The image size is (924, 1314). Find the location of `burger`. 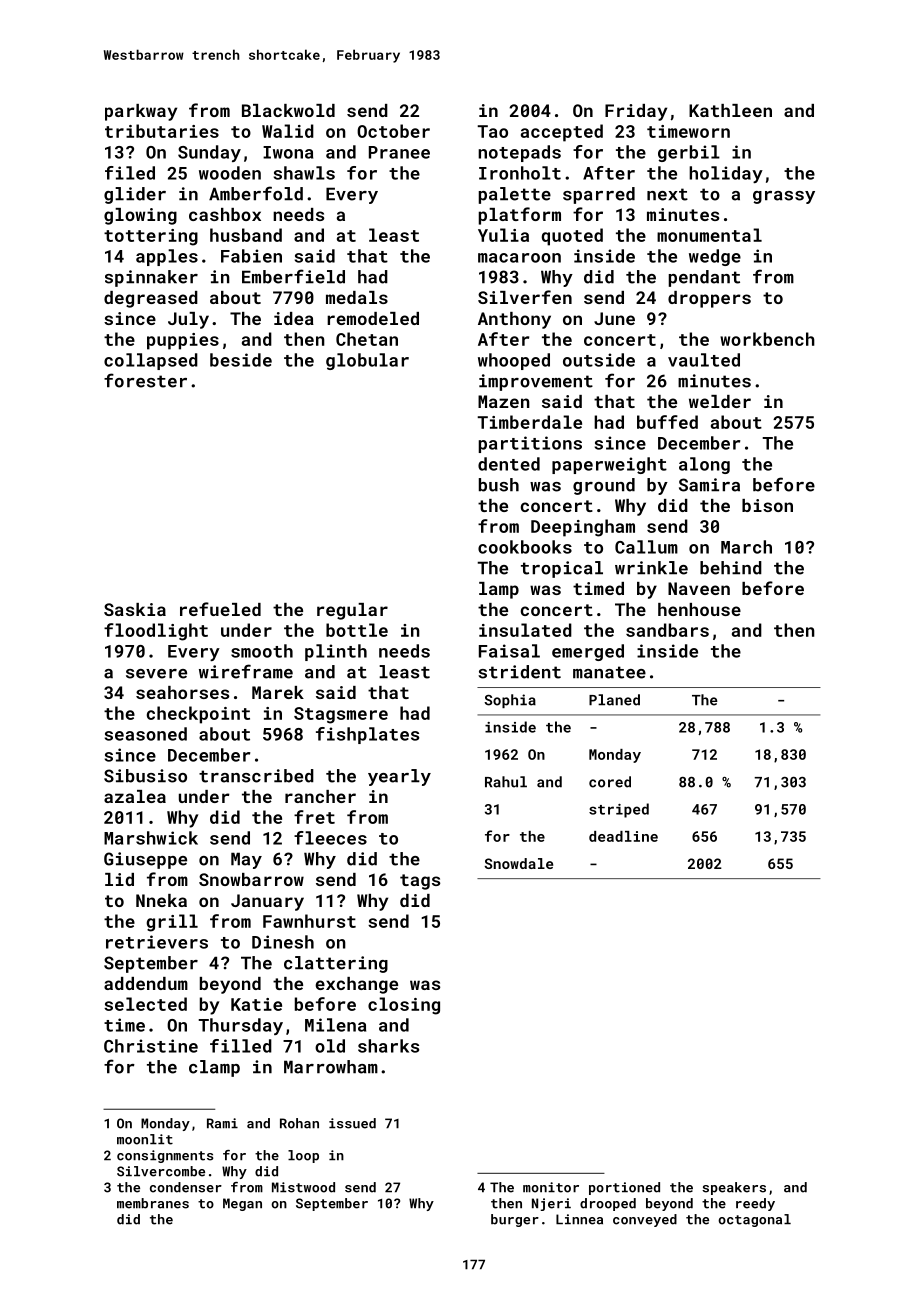

burger is located at coordinates (515, 1220).
